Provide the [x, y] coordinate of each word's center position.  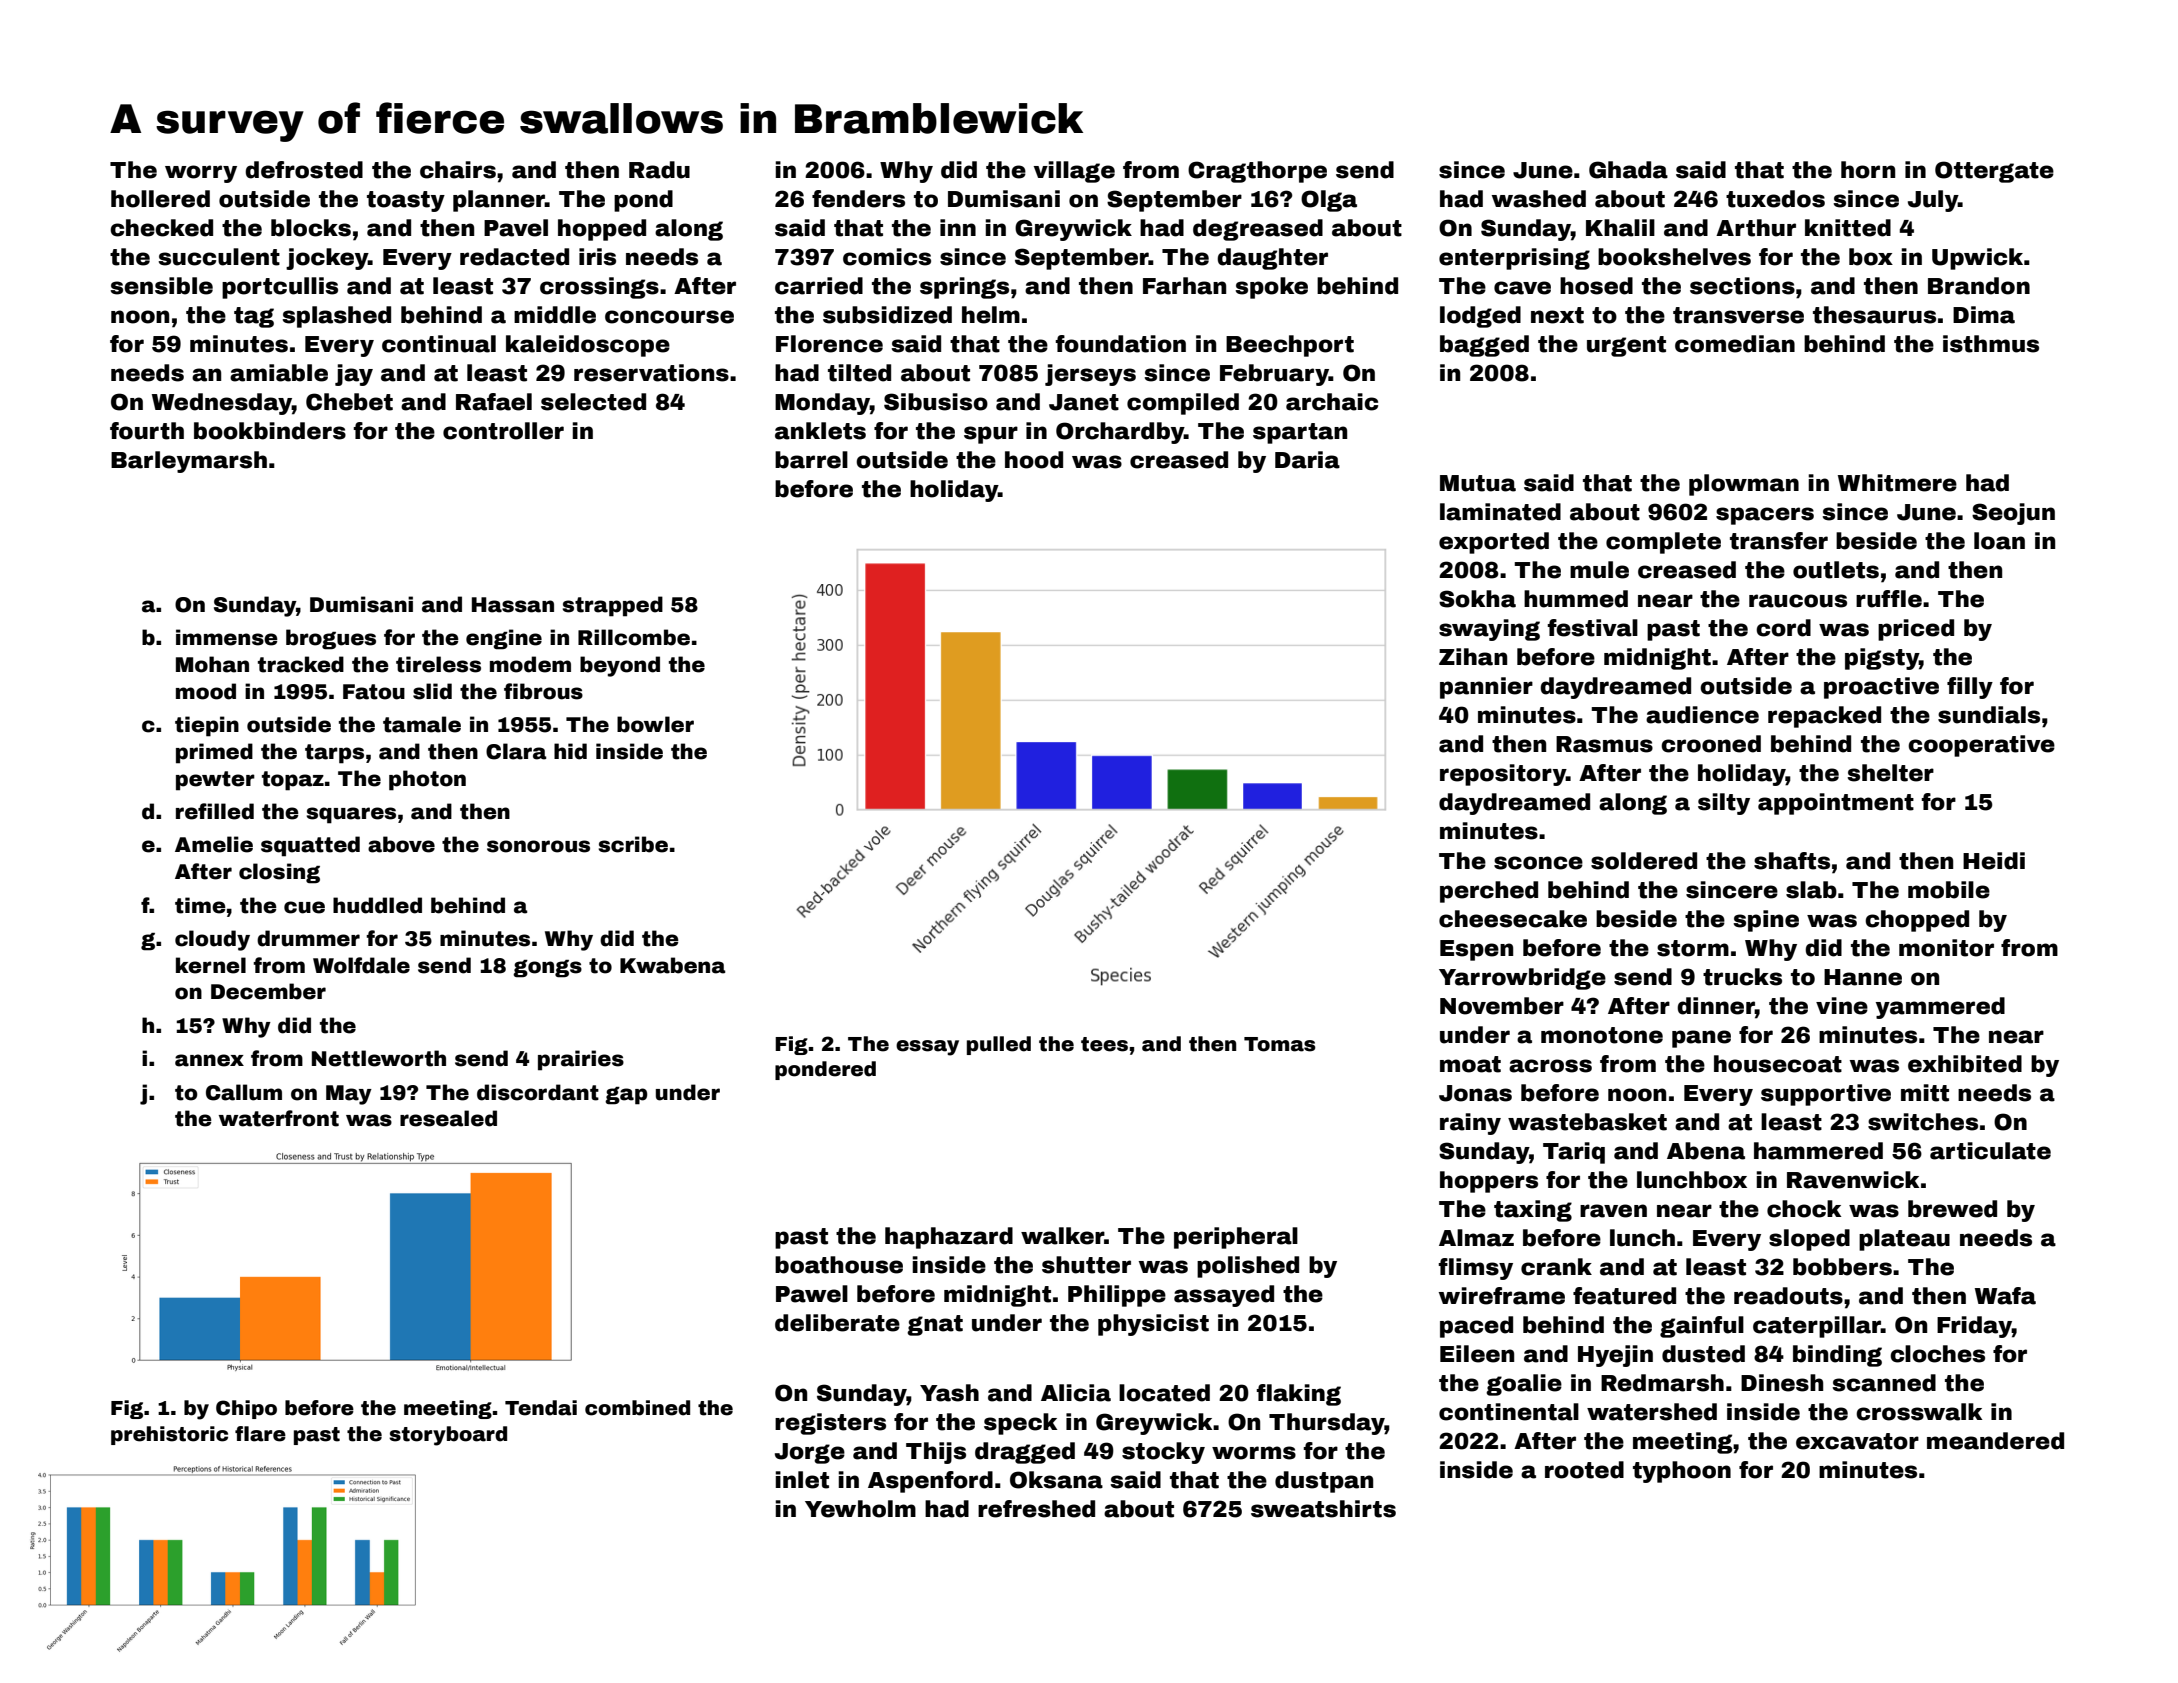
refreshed [1036, 1509]
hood [1034, 460]
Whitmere [1897, 483]
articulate [1990, 1151]
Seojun [2013, 514]
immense [227, 637]
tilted [859, 373]
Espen [1476, 950]
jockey [327, 259]
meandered [1995, 1441]
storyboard [448, 1436]
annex [209, 1060]
